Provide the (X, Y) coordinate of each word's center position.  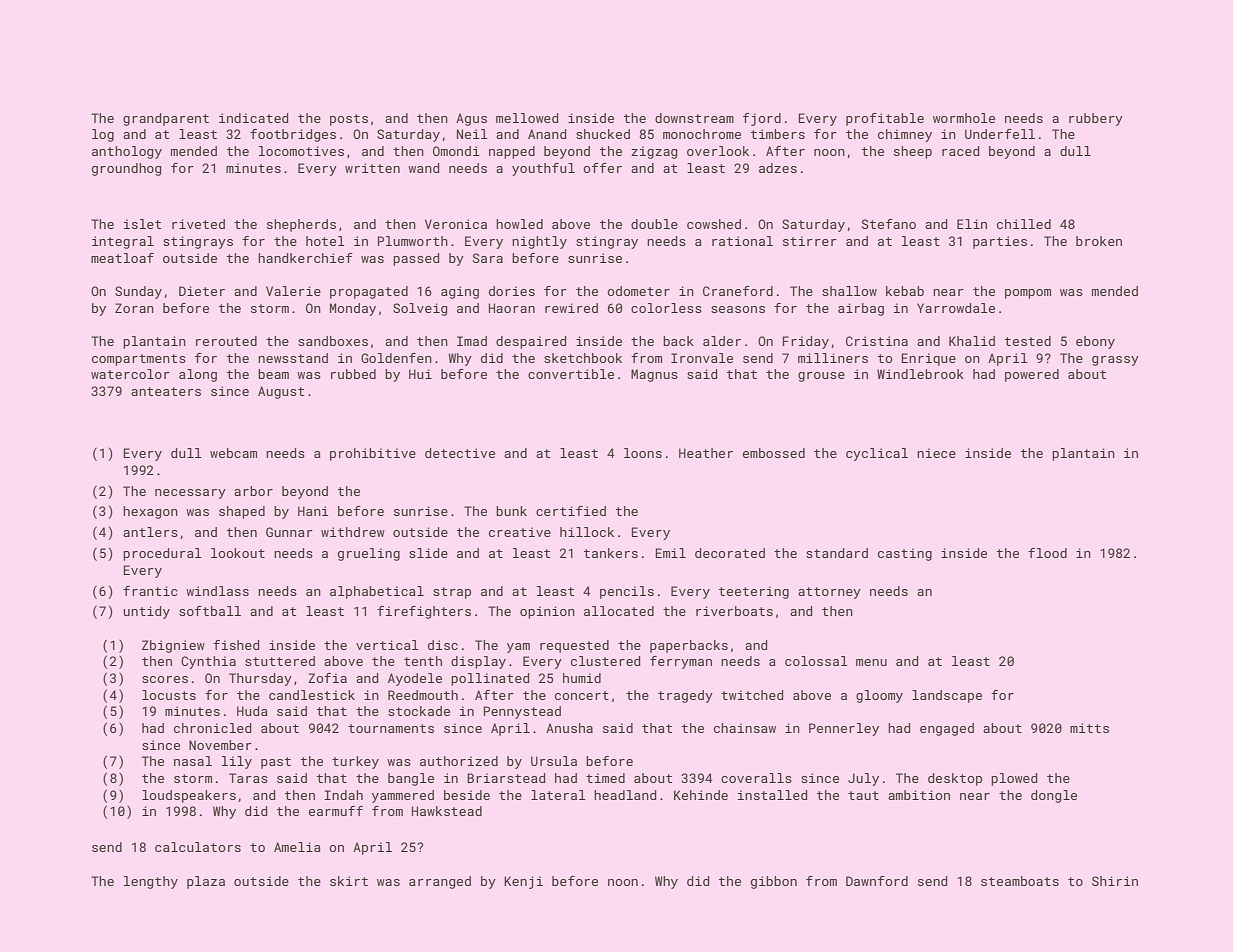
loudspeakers (189, 796)
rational (742, 241)
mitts (1089, 728)
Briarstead (506, 778)
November (220, 745)
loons (643, 453)
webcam (233, 453)
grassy (1115, 361)
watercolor (130, 374)
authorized (459, 761)
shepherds (301, 225)
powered (1032, 375)
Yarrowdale (956, 308)
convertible (571, 374)
